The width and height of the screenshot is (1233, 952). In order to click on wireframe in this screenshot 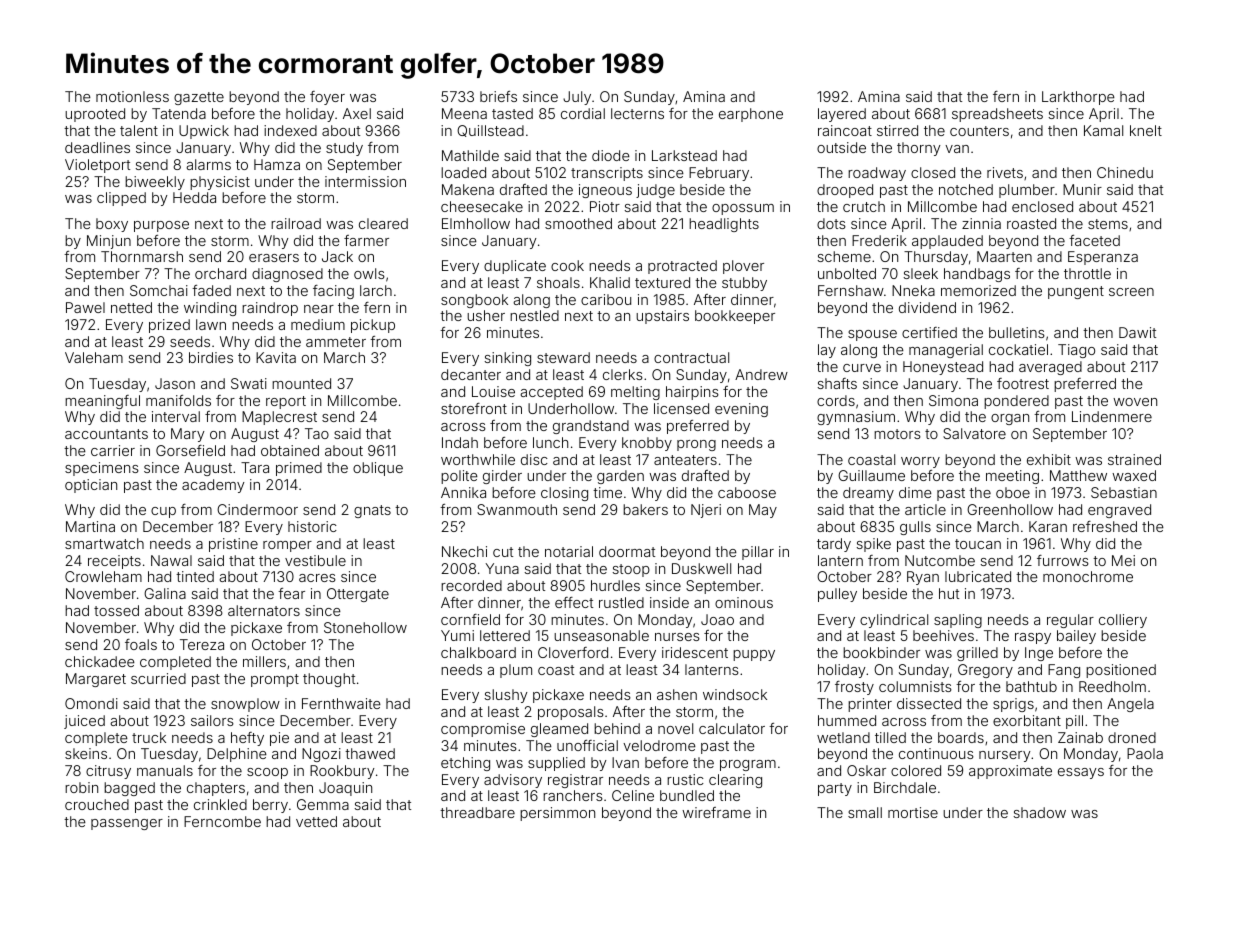, I will do `click(716, 812)`.
